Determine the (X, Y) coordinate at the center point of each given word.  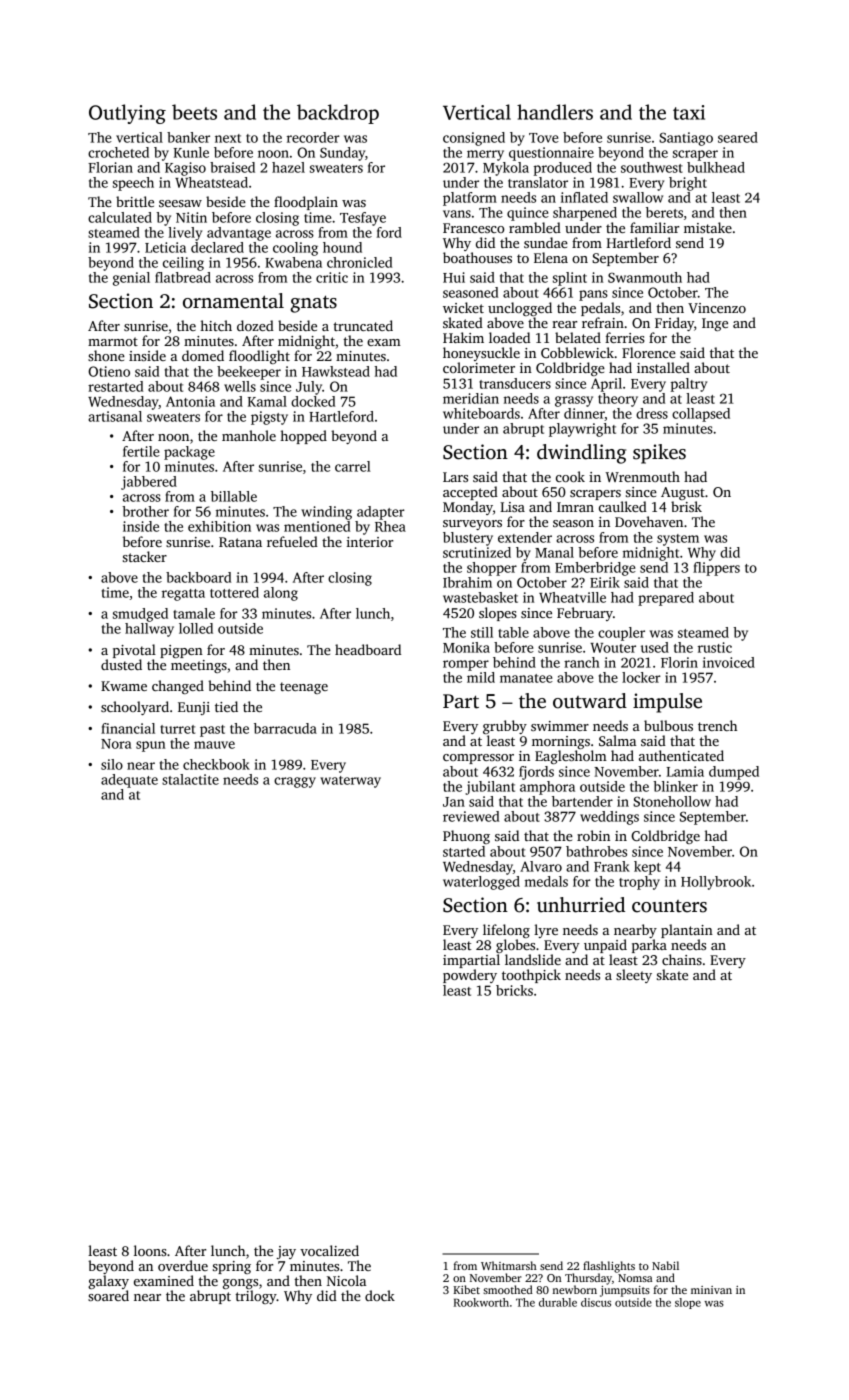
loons (150, 1250)
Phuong (466, 837)
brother (145, 511)
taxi (689, 112)
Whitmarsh (509, 1265)
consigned (474, 139)
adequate (129, 781)
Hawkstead (336, 371)
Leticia (165, 247)
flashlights (609, 1267)
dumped (734, 773)
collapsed (701, 415)
